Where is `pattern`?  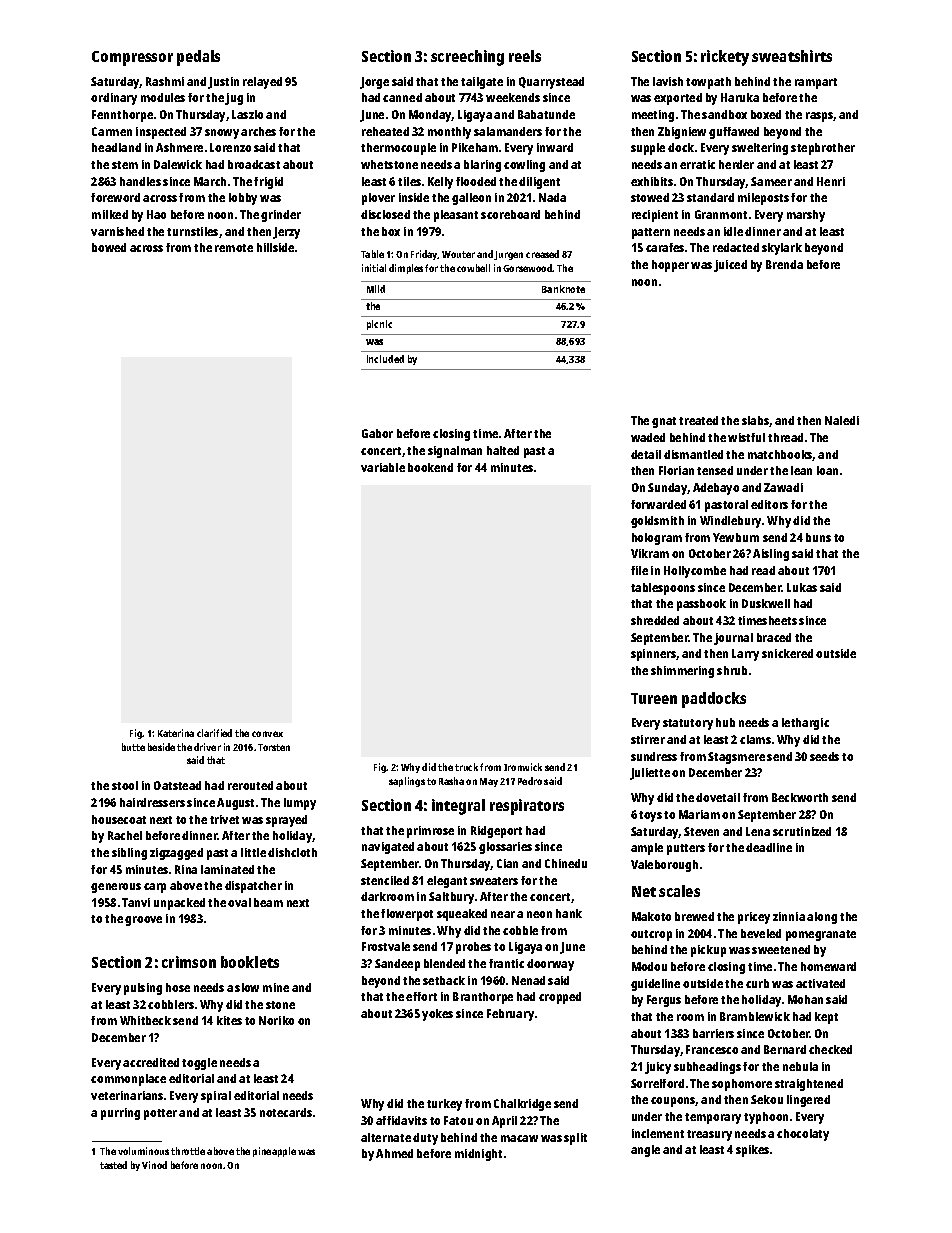 pattern is located at coordinates (651, 233).
